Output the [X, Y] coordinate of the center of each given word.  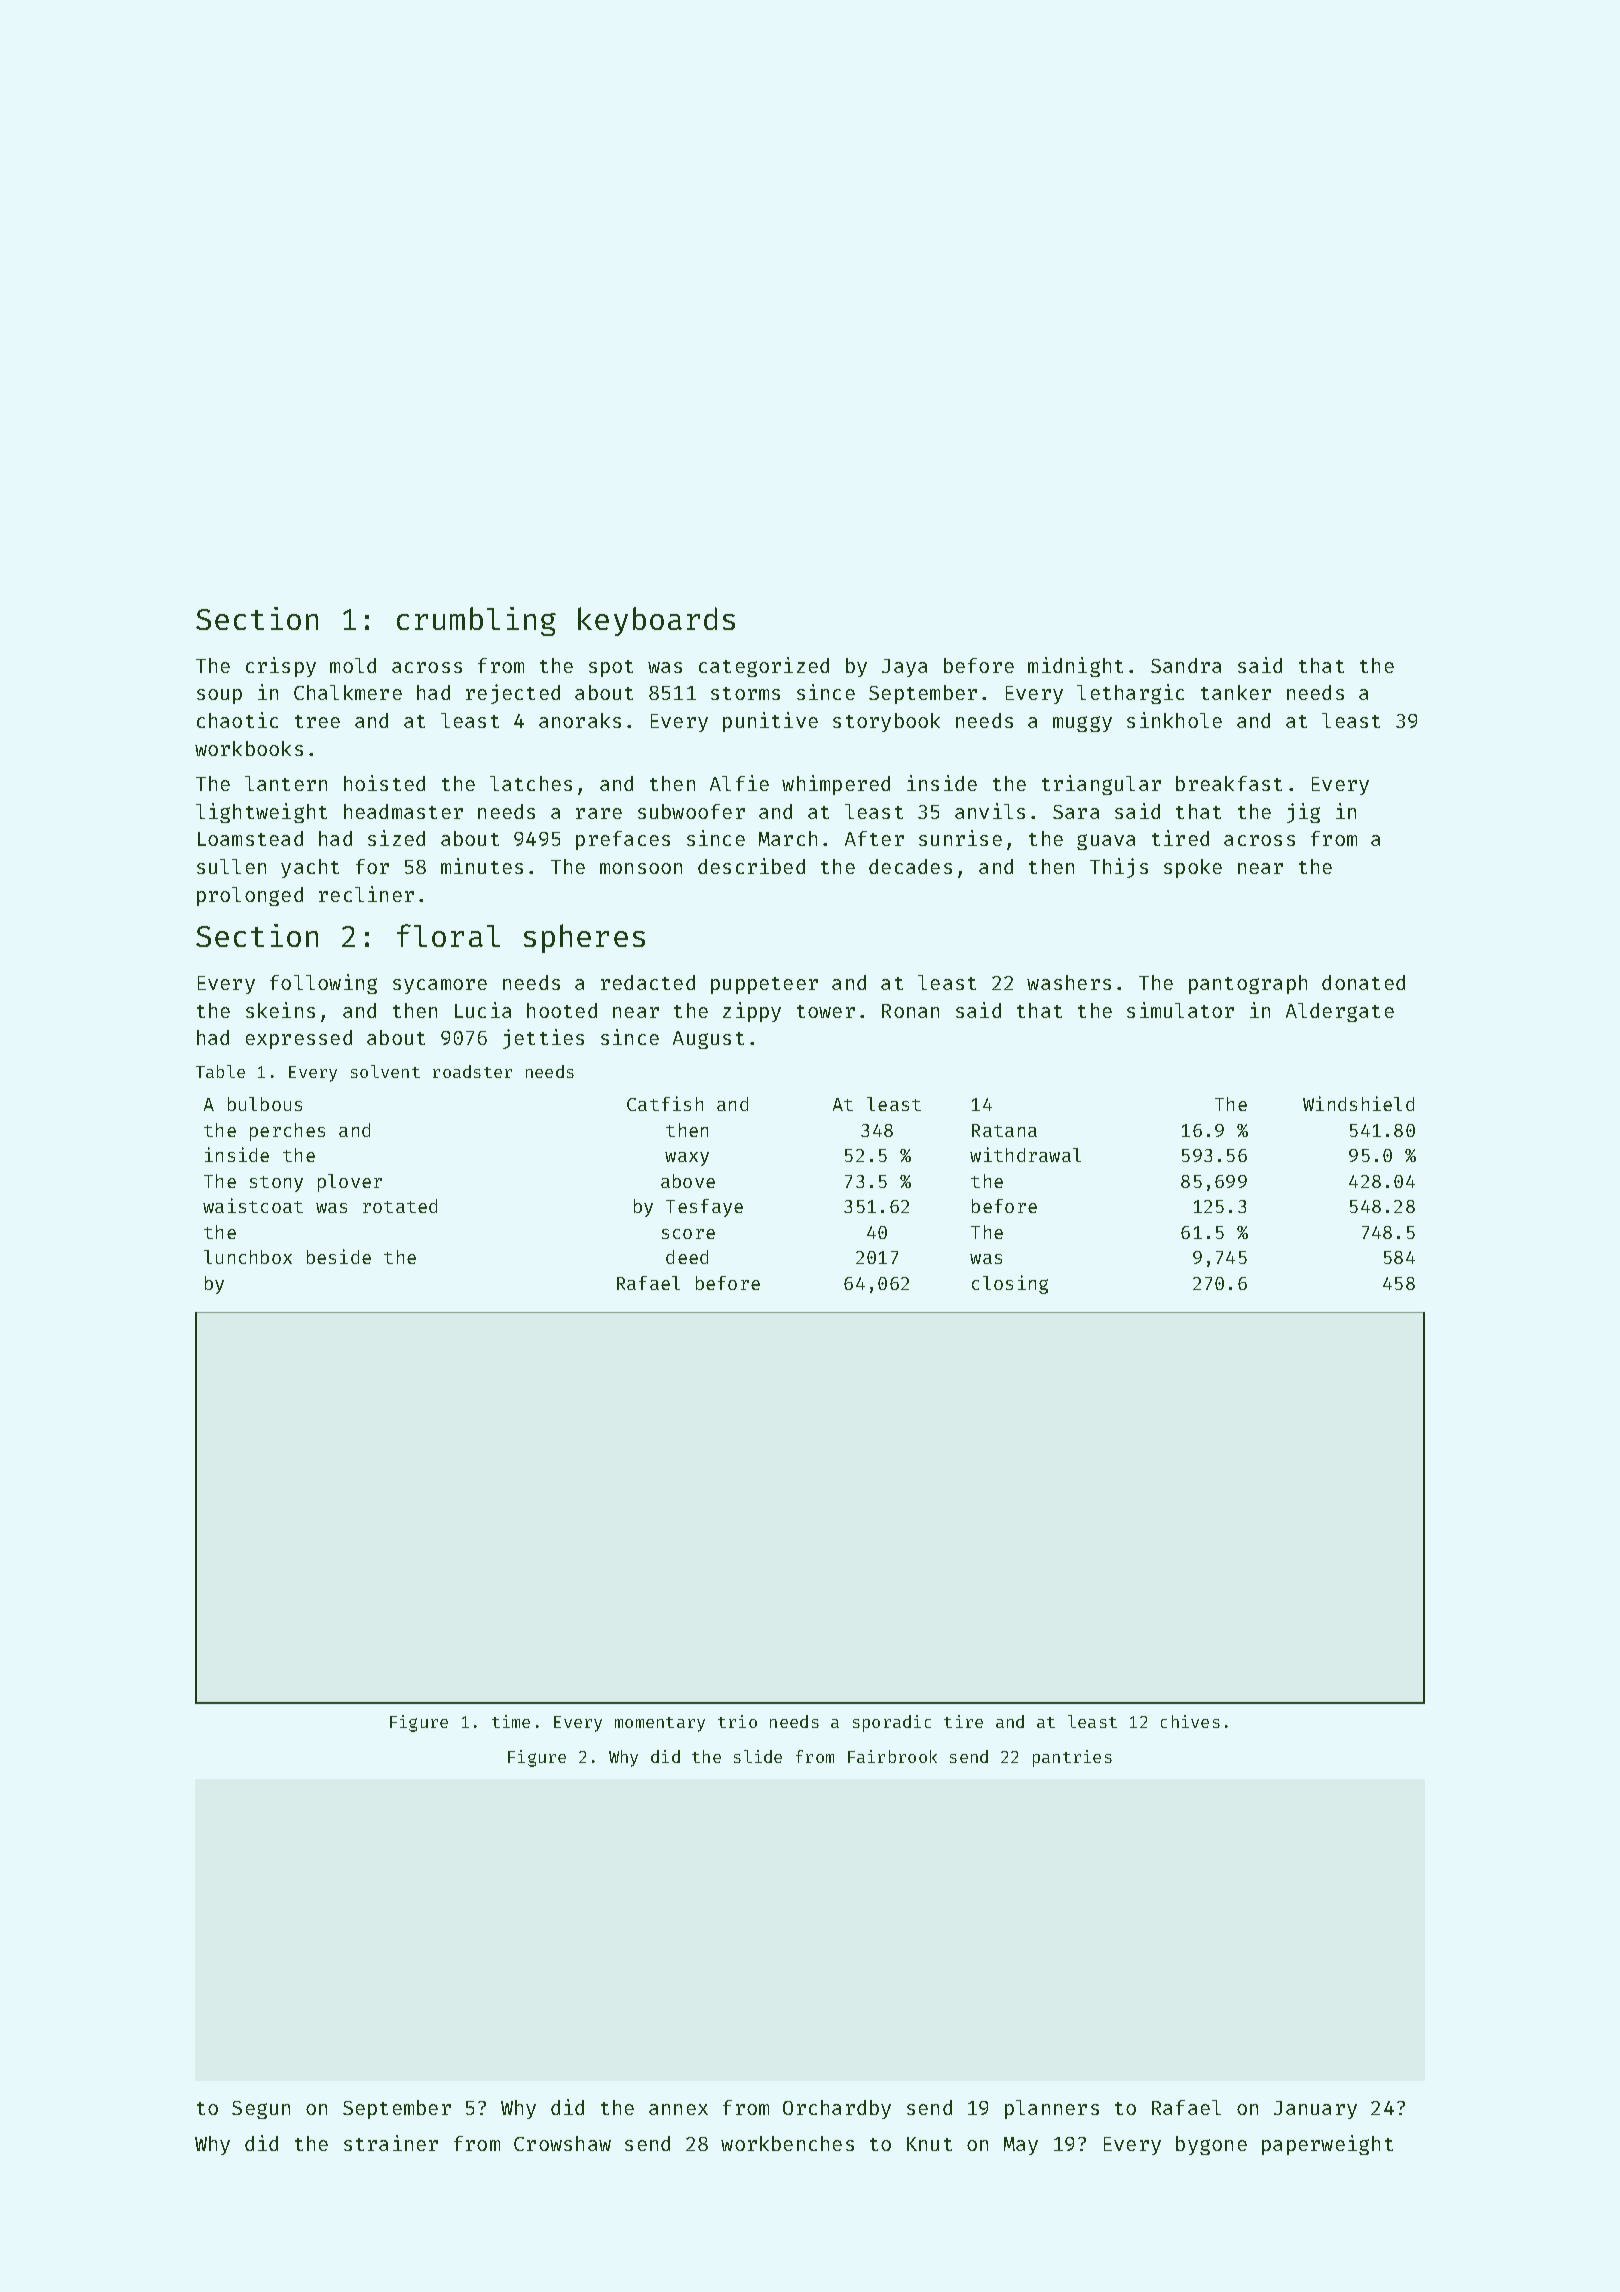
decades [910, 866]
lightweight [261, 813]
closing [1010, 1284]
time [511, 1721]
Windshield [1358, 1103]
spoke [1193, 868]
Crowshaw [562, 2143]
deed [687, 1257]
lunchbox [248, 1257]
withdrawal [1025, 1154]
